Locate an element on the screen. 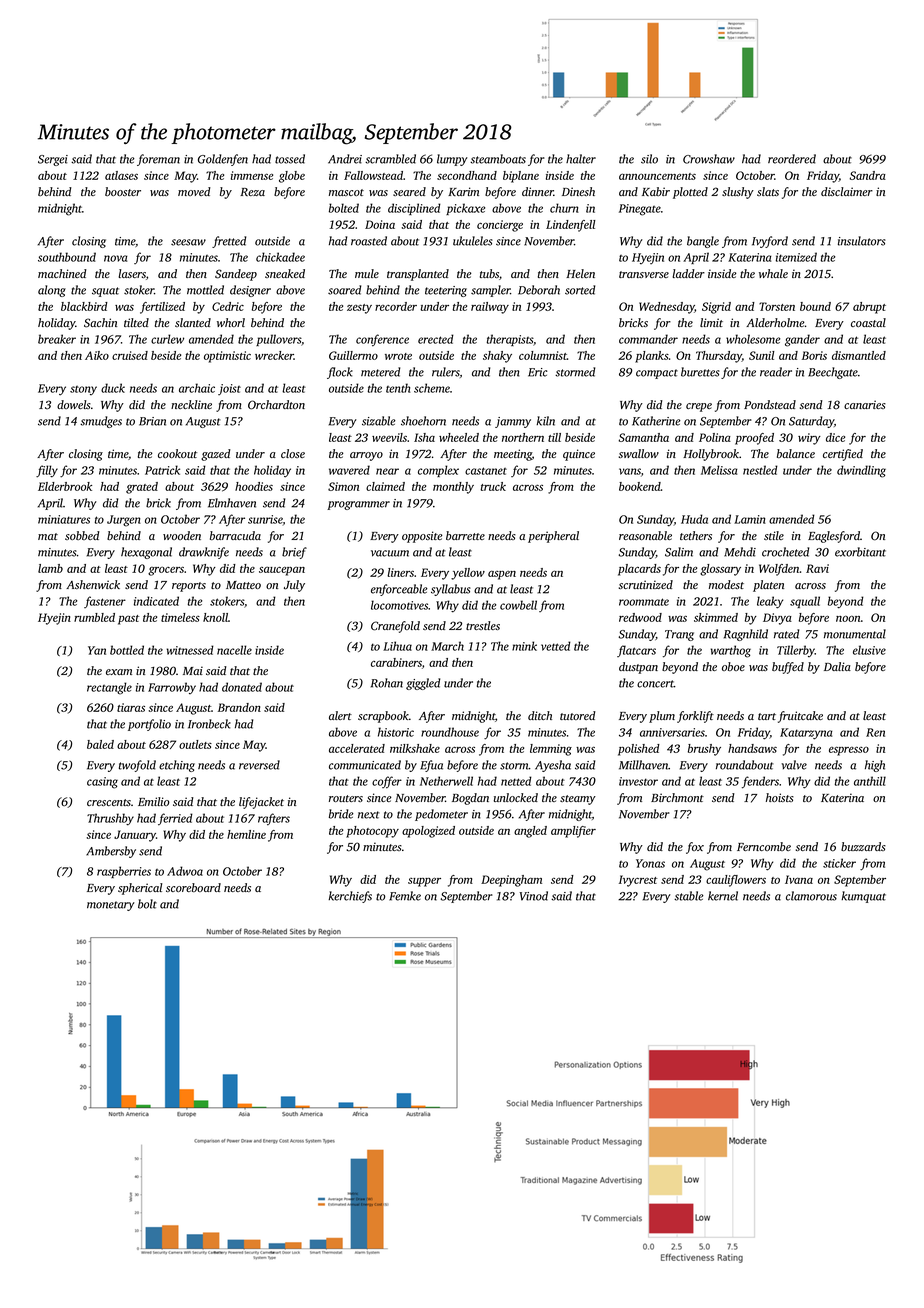  mascot is located at coordinates (346, 192).
